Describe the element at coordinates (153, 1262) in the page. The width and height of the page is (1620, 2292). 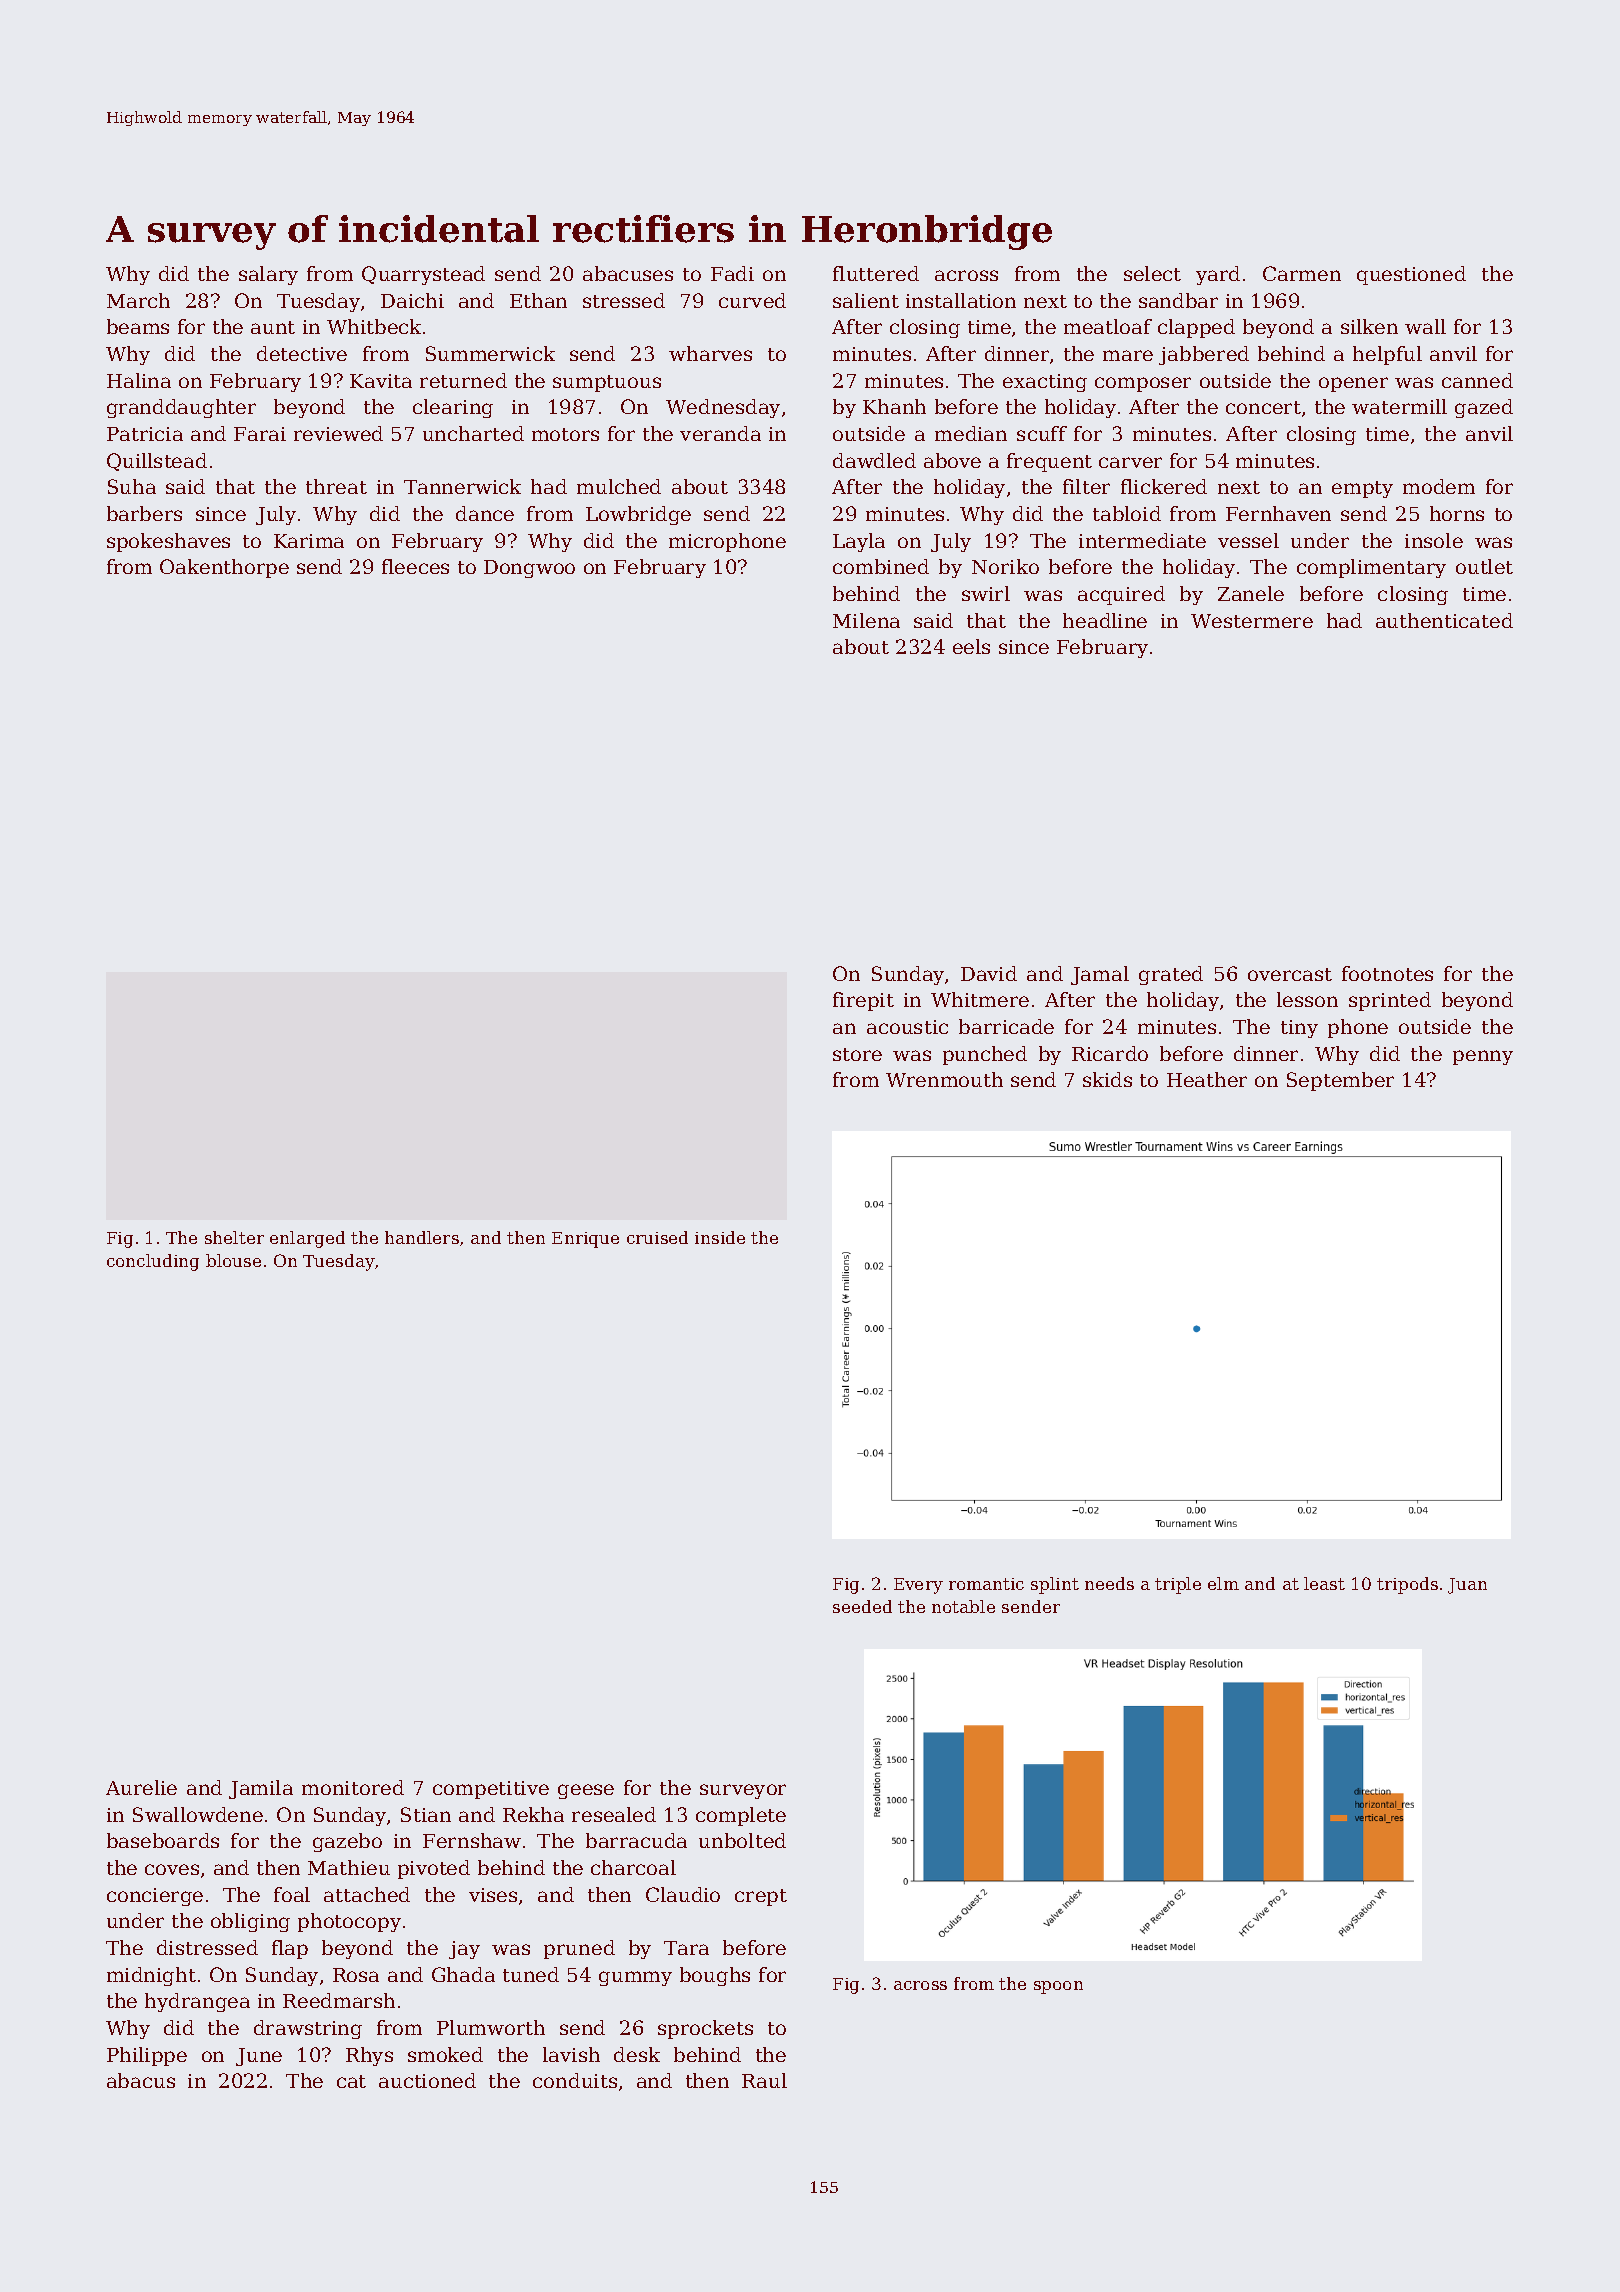
I see `concluding` at that location.
